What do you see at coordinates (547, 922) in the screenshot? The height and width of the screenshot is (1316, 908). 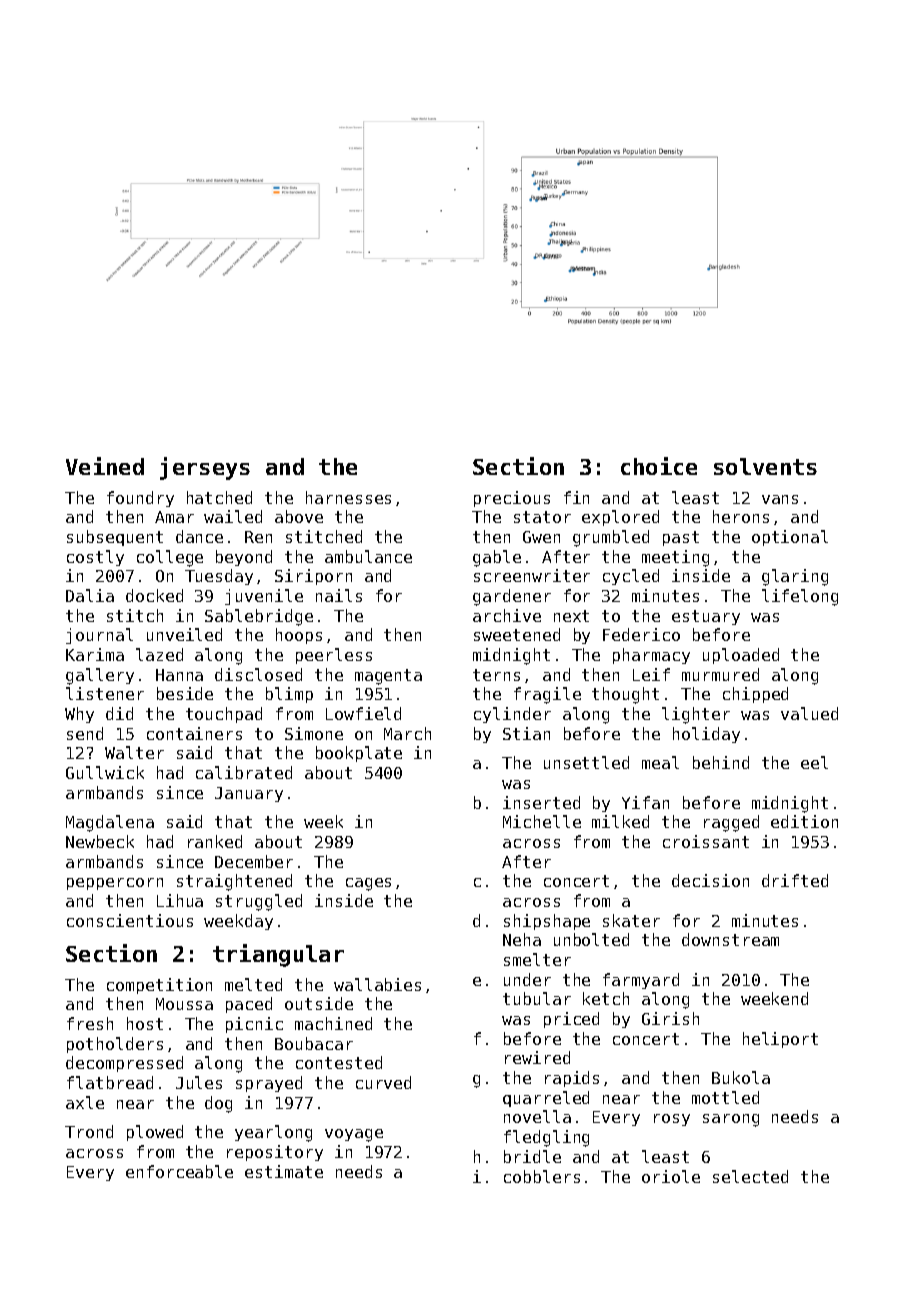 I see `shipshape` at bounding box center [547, 922].
